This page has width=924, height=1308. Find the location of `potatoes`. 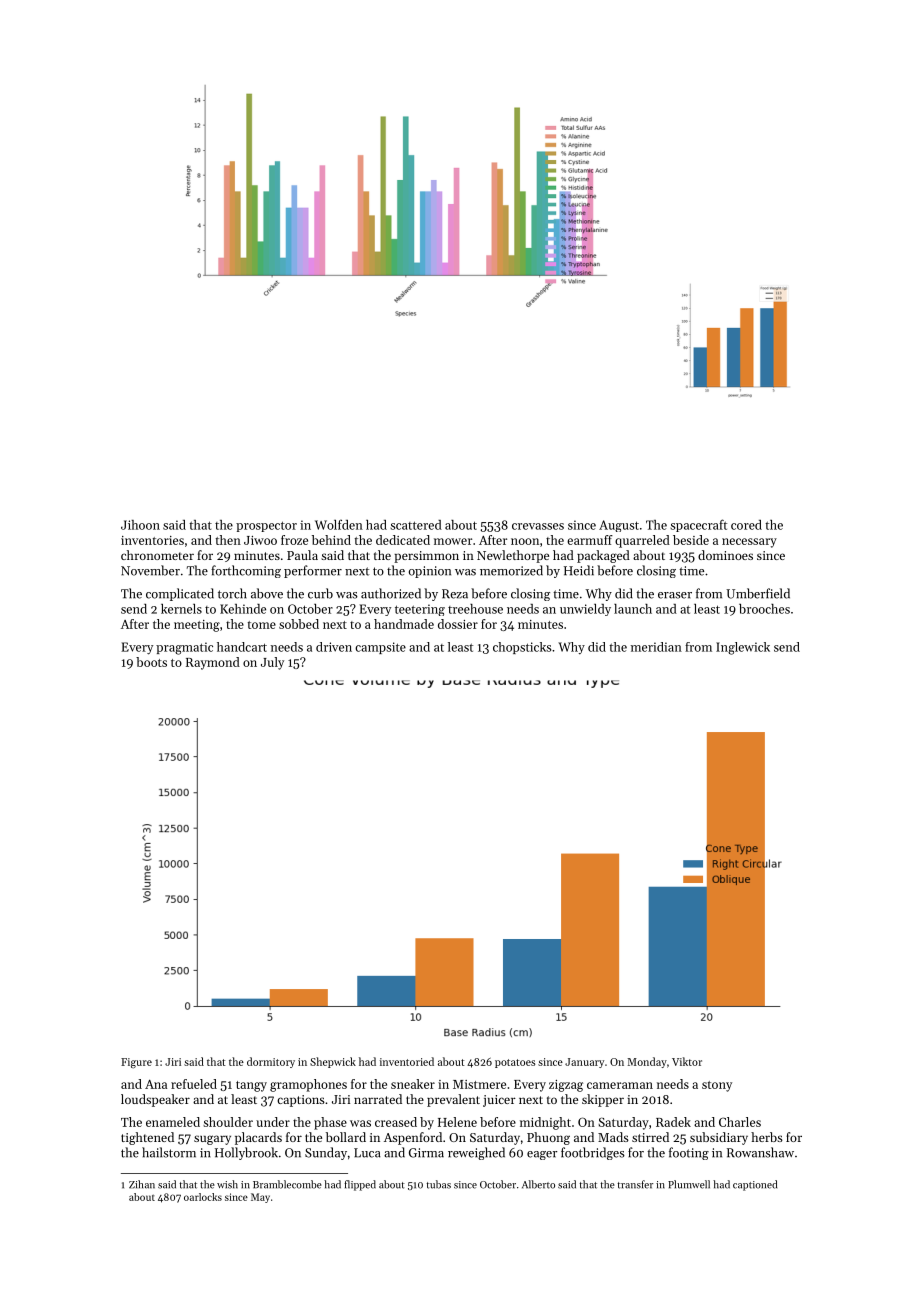

potatoes is located at coordinates (515, 1063).
